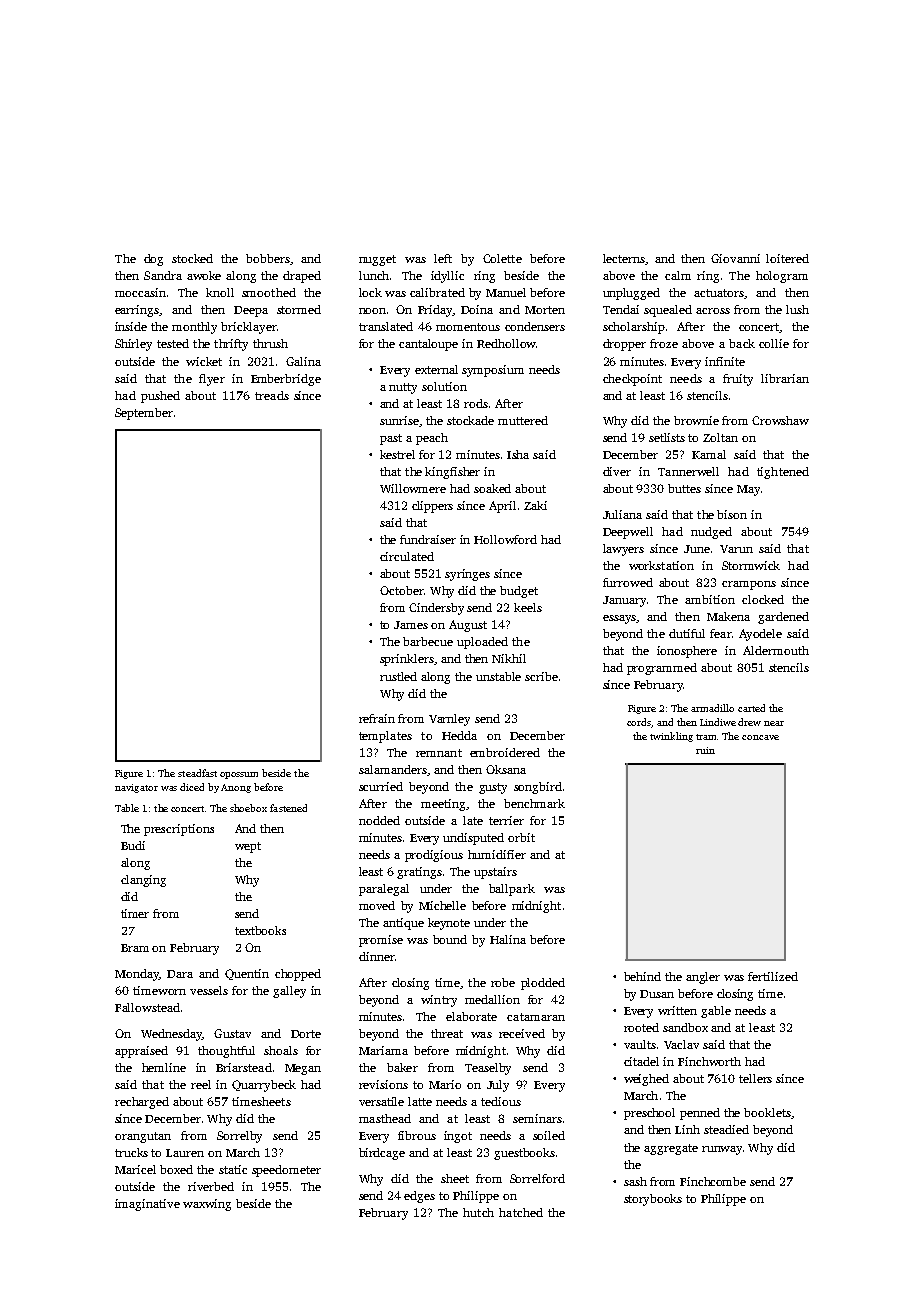  What do you see at coordinates (776, 650) in the image?
I see `Aldermouth` at bounding box center [776, 650].
